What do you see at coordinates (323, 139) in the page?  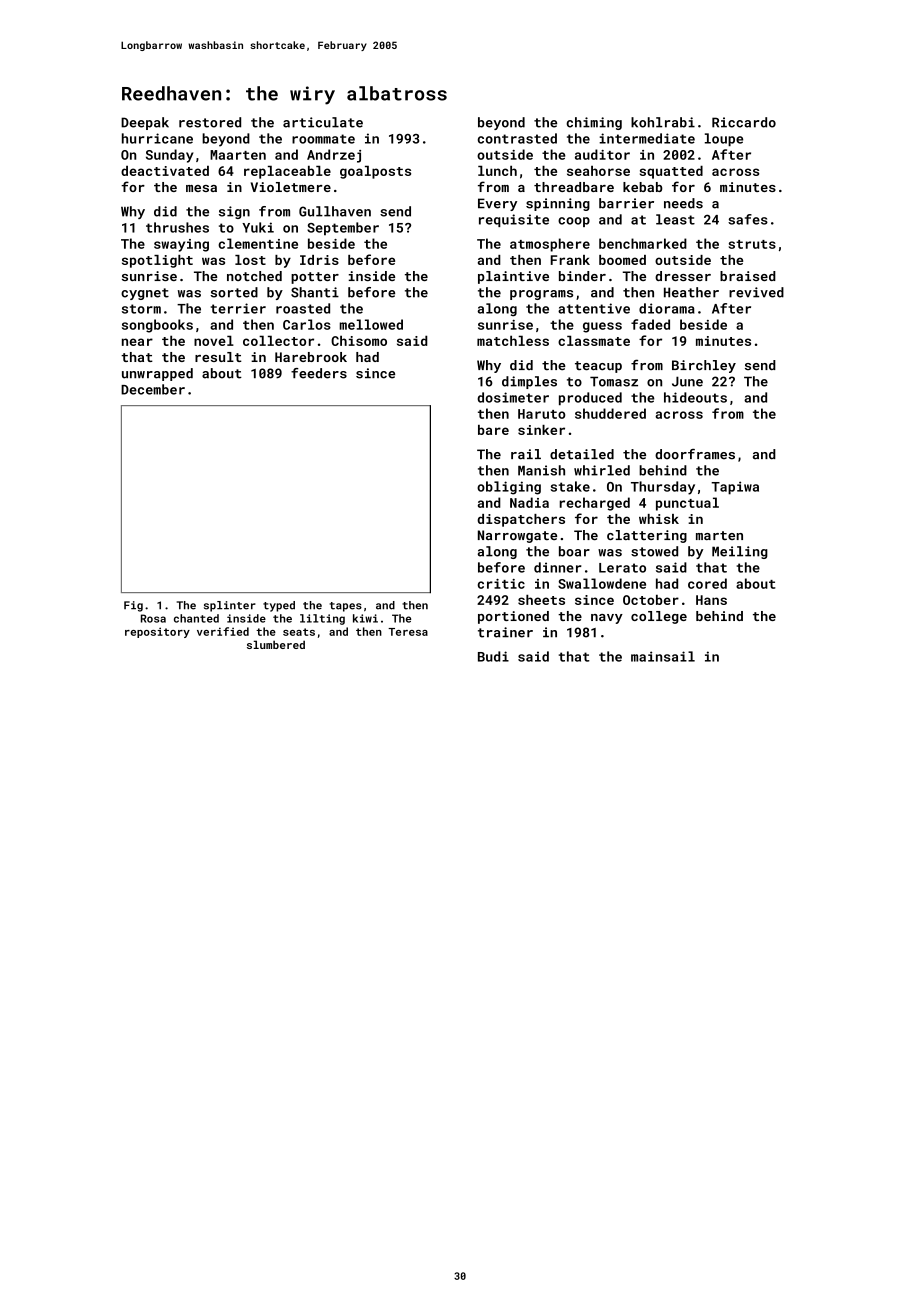 I see `roommate` at bounding box center [323, 139].
